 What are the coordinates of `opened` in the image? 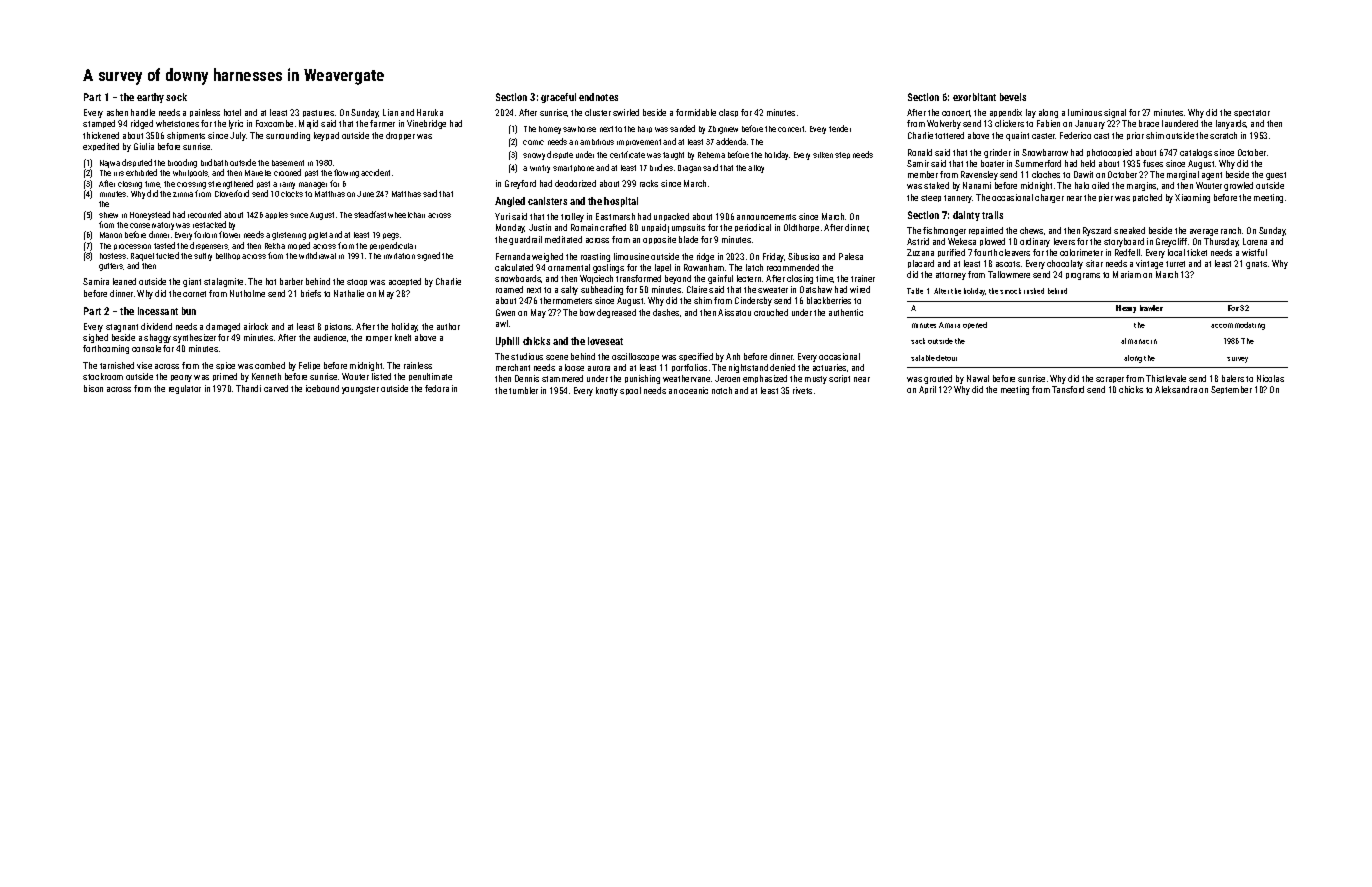 It's located at (975, 325).
